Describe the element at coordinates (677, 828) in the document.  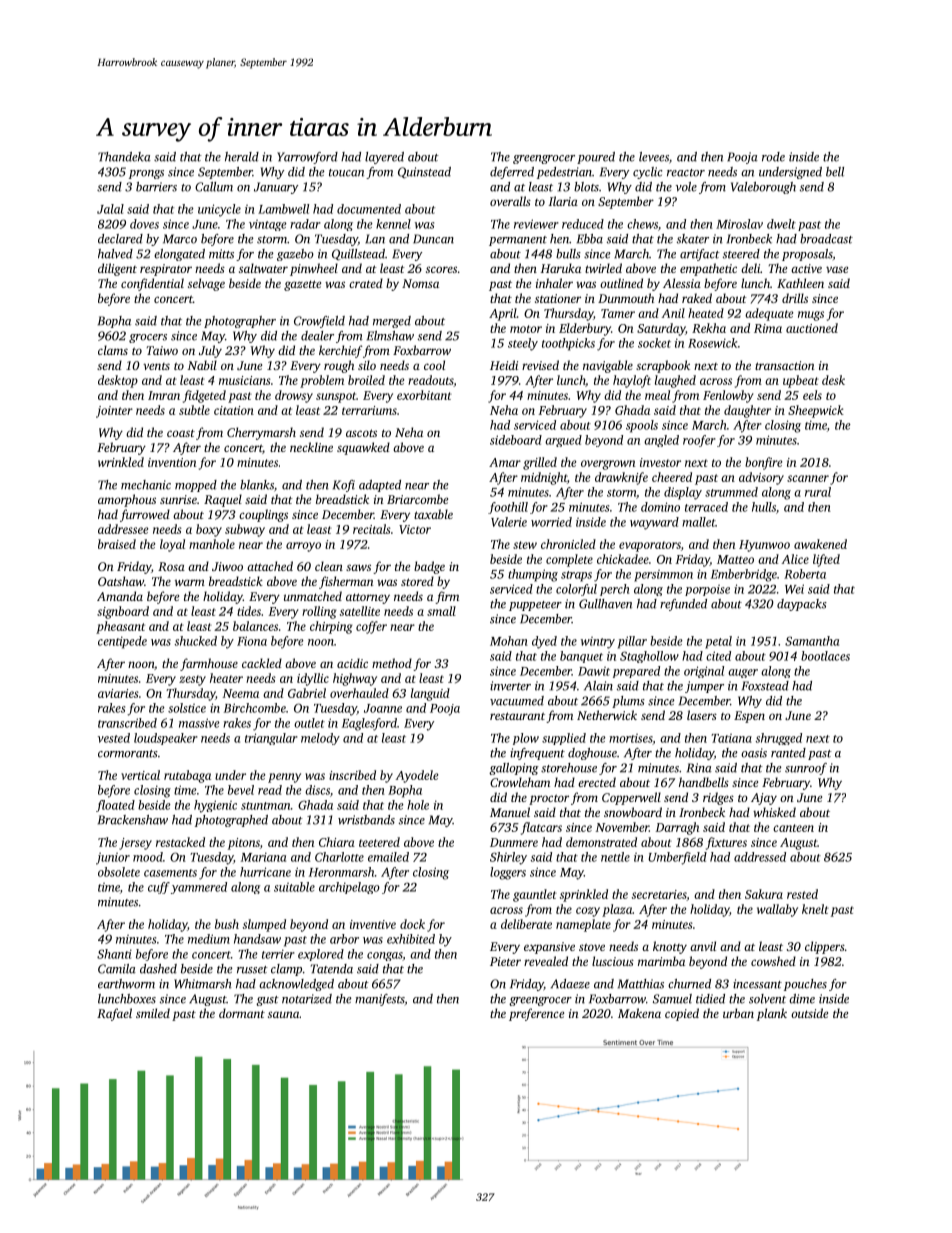
I see `Darragh` at that location.
